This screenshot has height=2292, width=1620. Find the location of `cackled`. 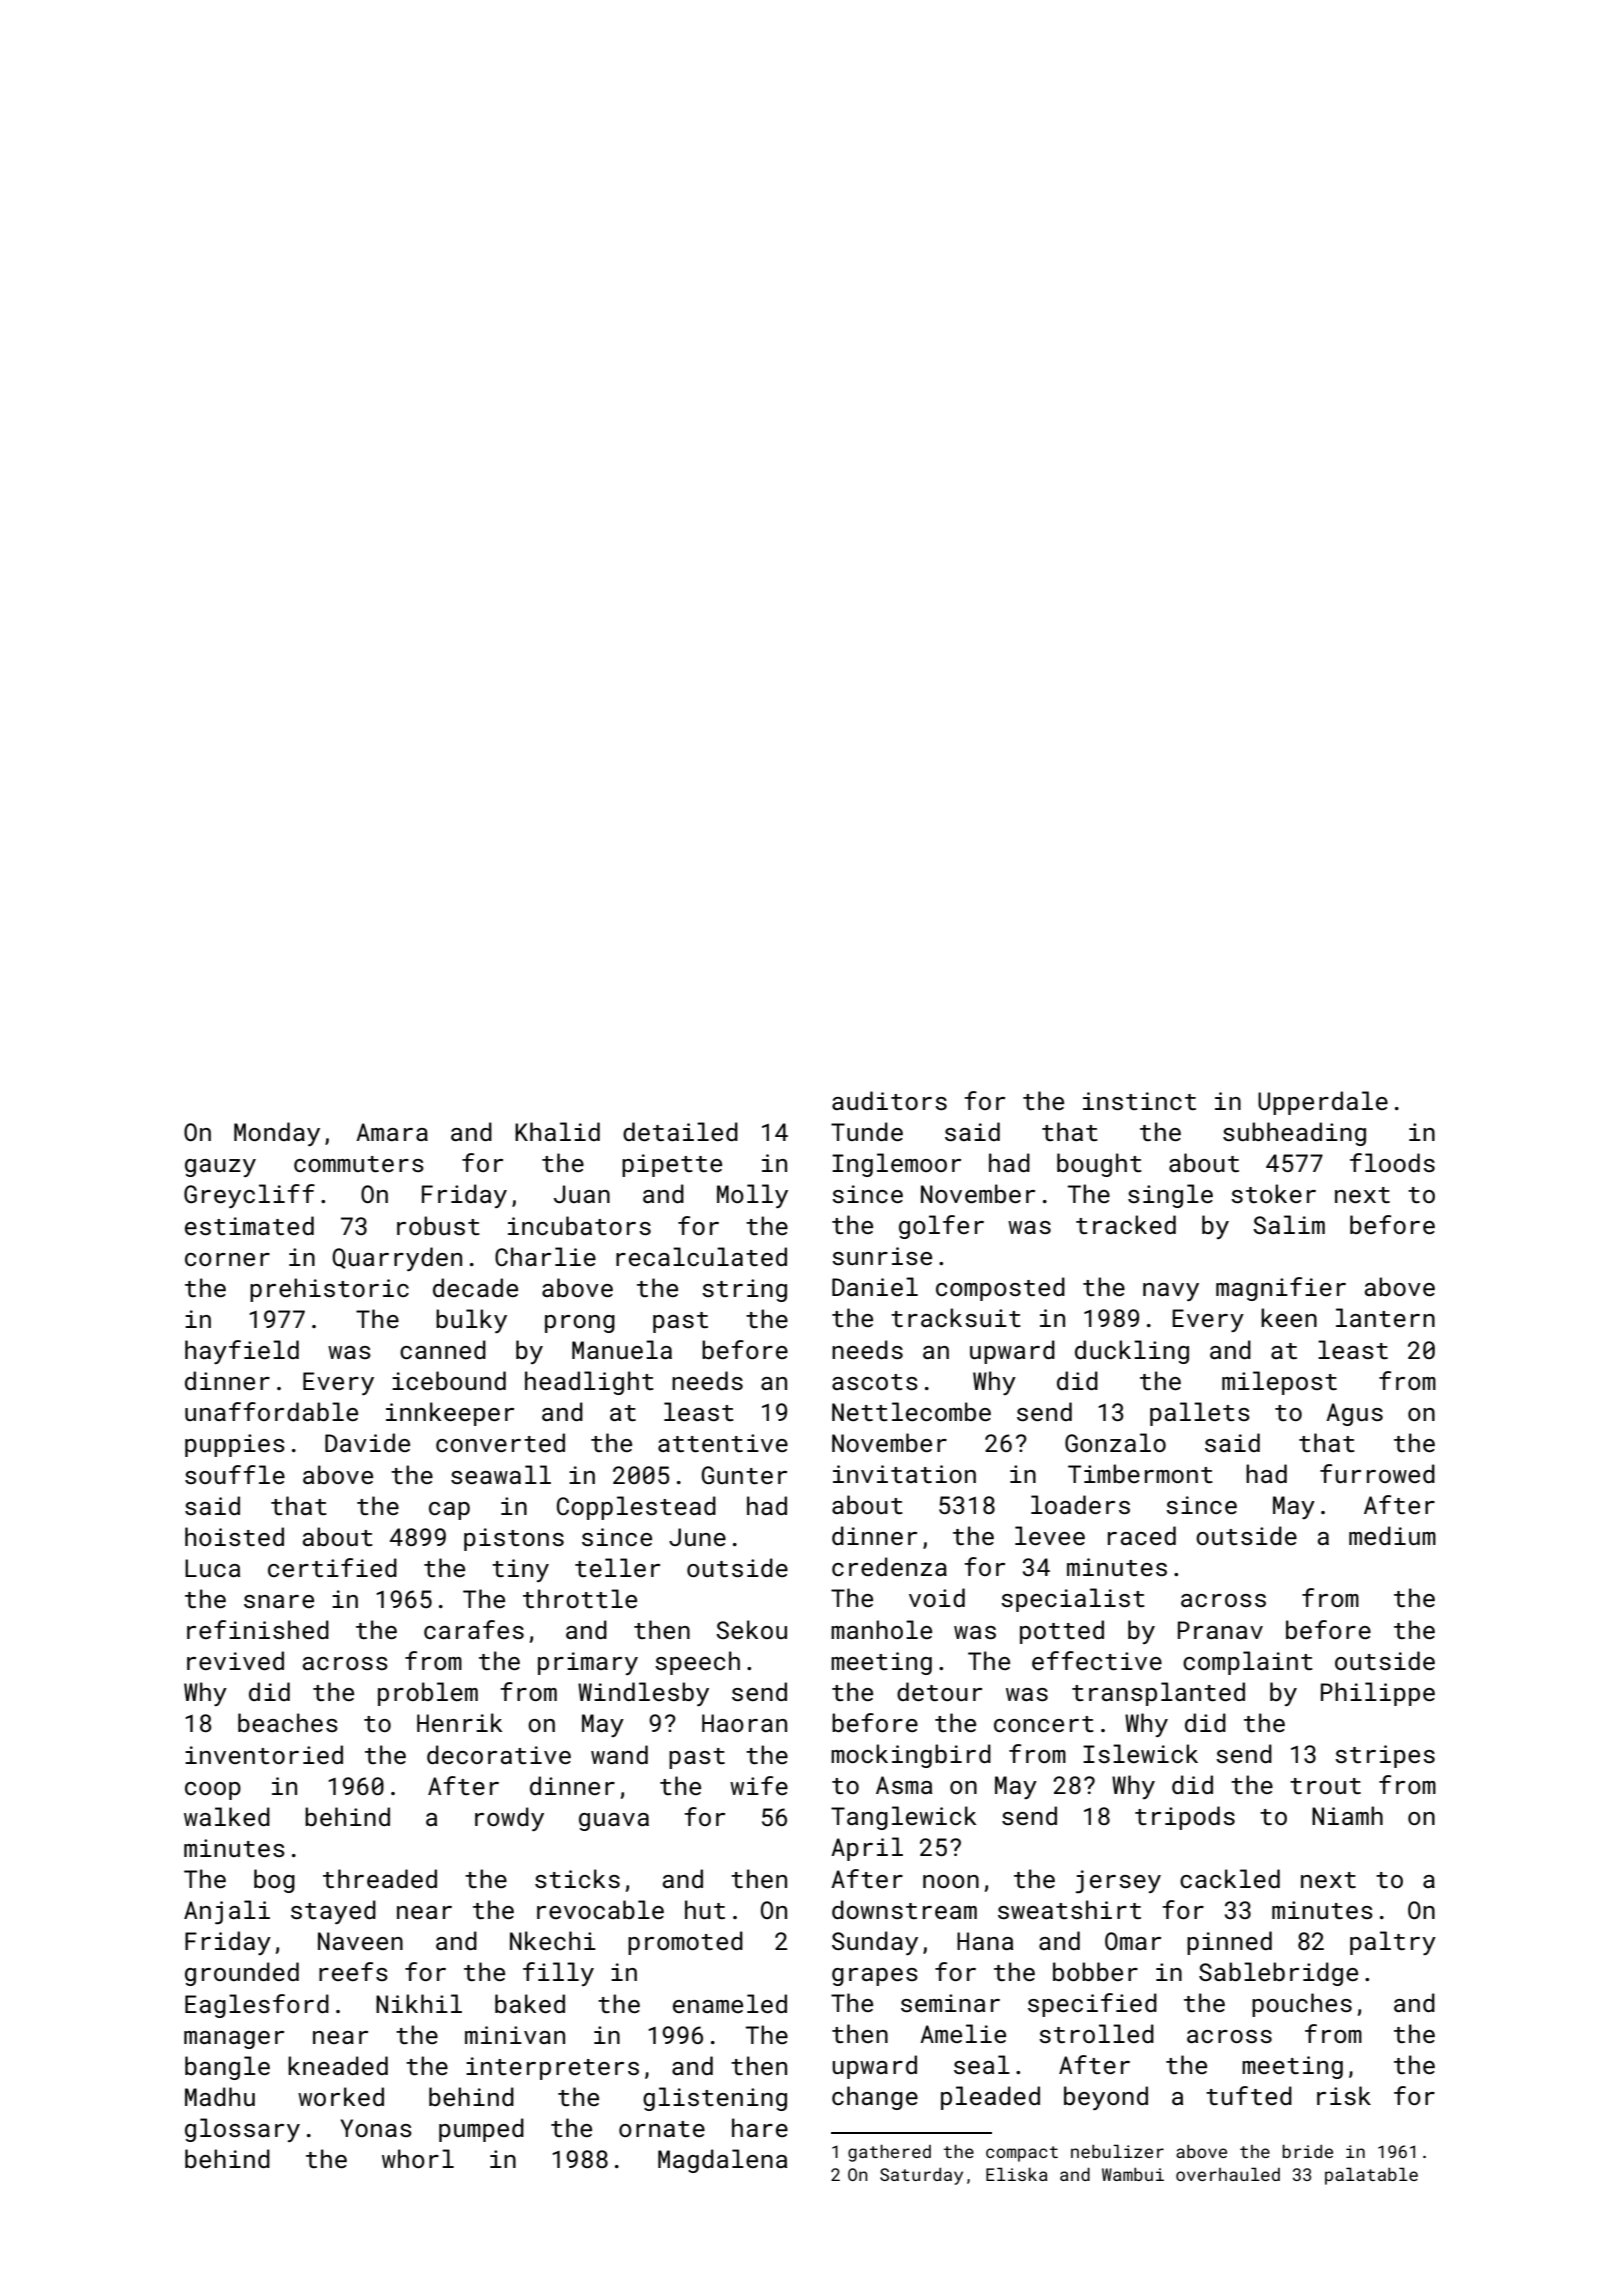

cackled is located at coordinates (1230, 1878).
